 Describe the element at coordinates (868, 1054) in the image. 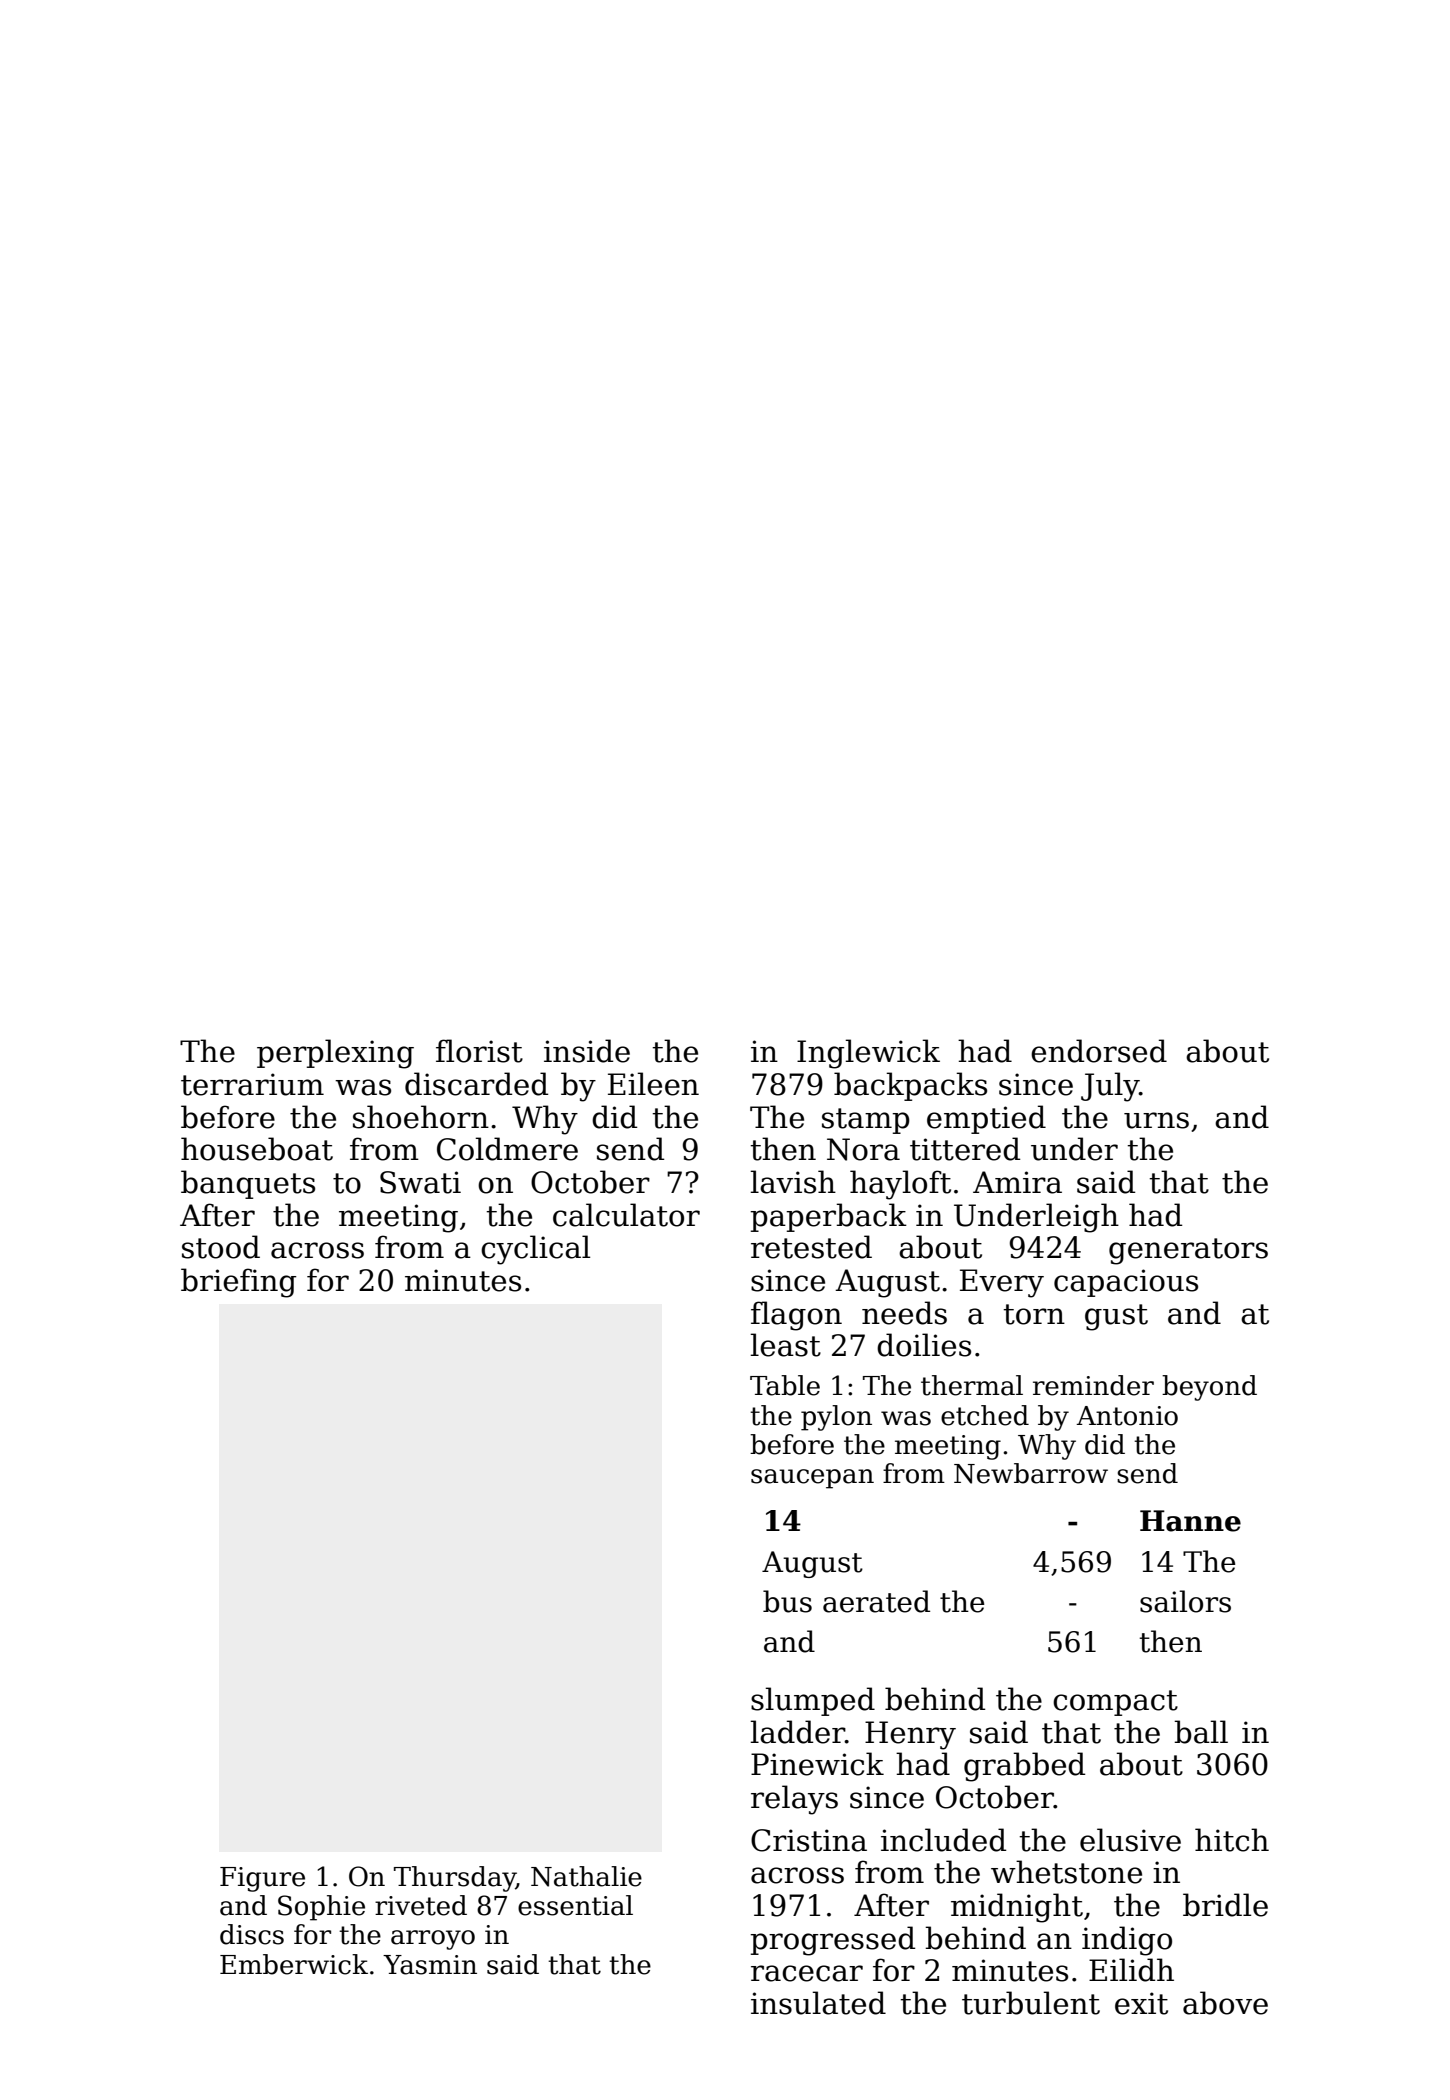

I see `Inglewick` at that location.
